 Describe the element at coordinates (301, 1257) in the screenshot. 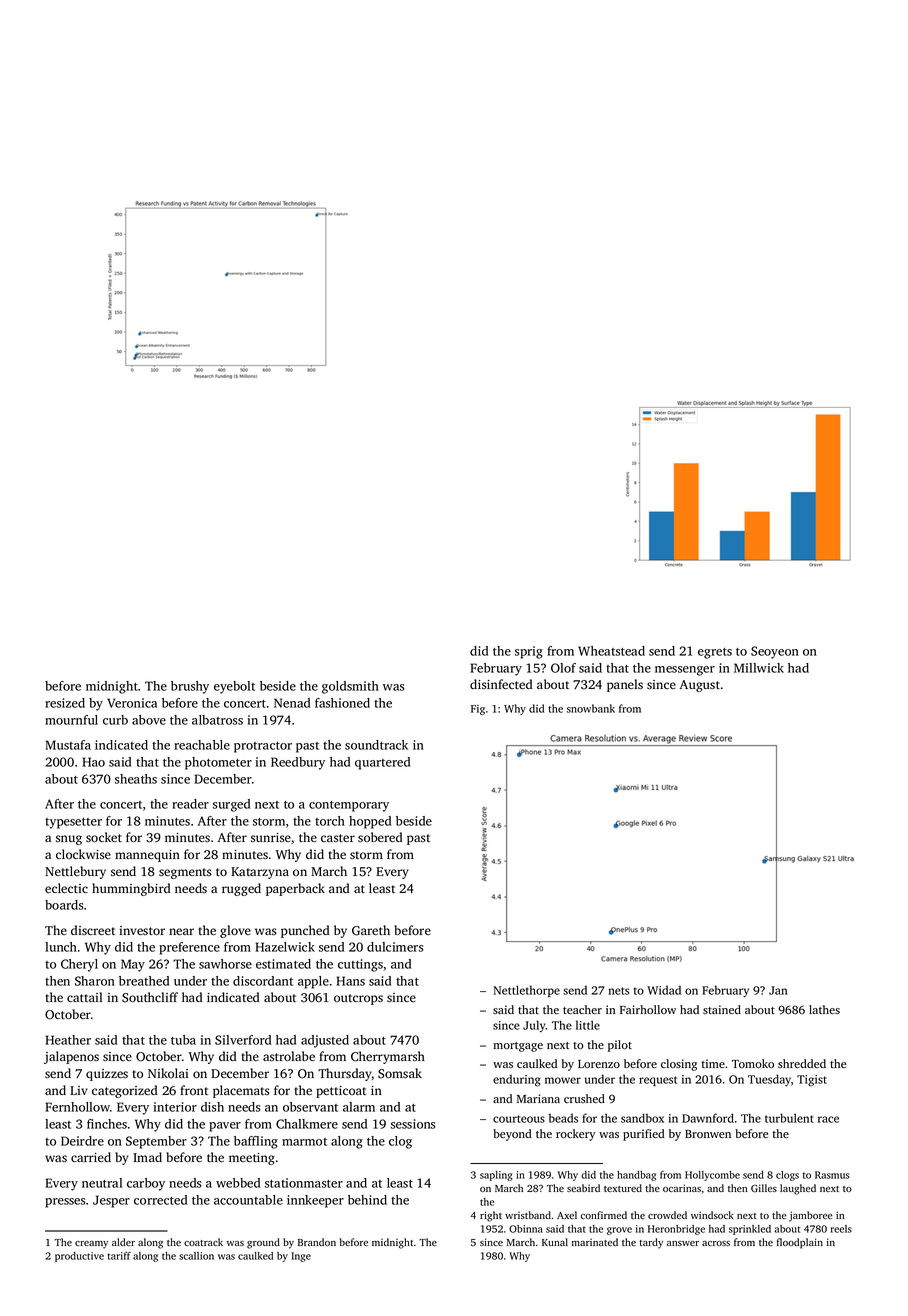

I see `Inge` at that location.
